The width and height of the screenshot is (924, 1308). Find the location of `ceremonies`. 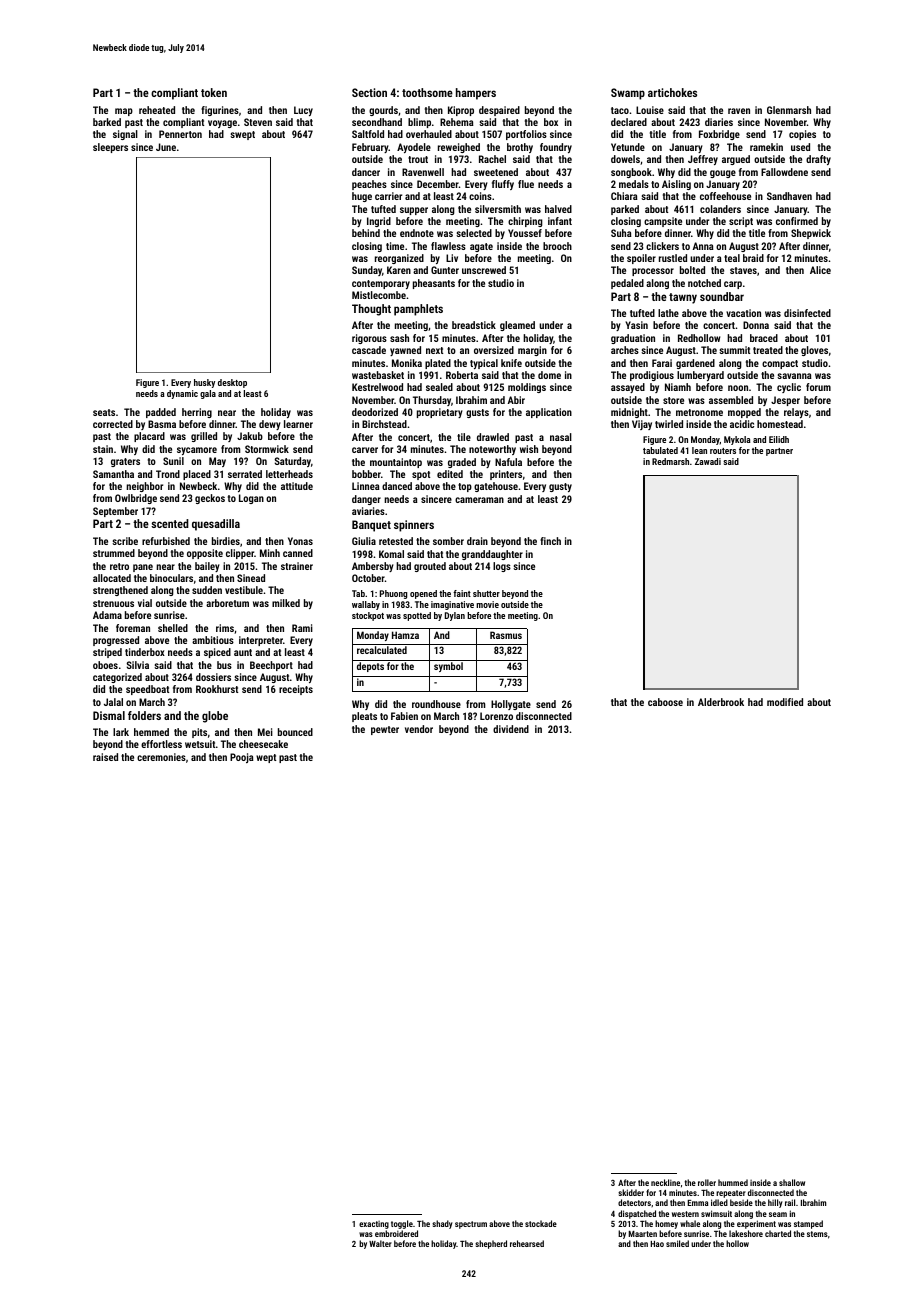

ceremonies is located at coordinates (161, 757).
